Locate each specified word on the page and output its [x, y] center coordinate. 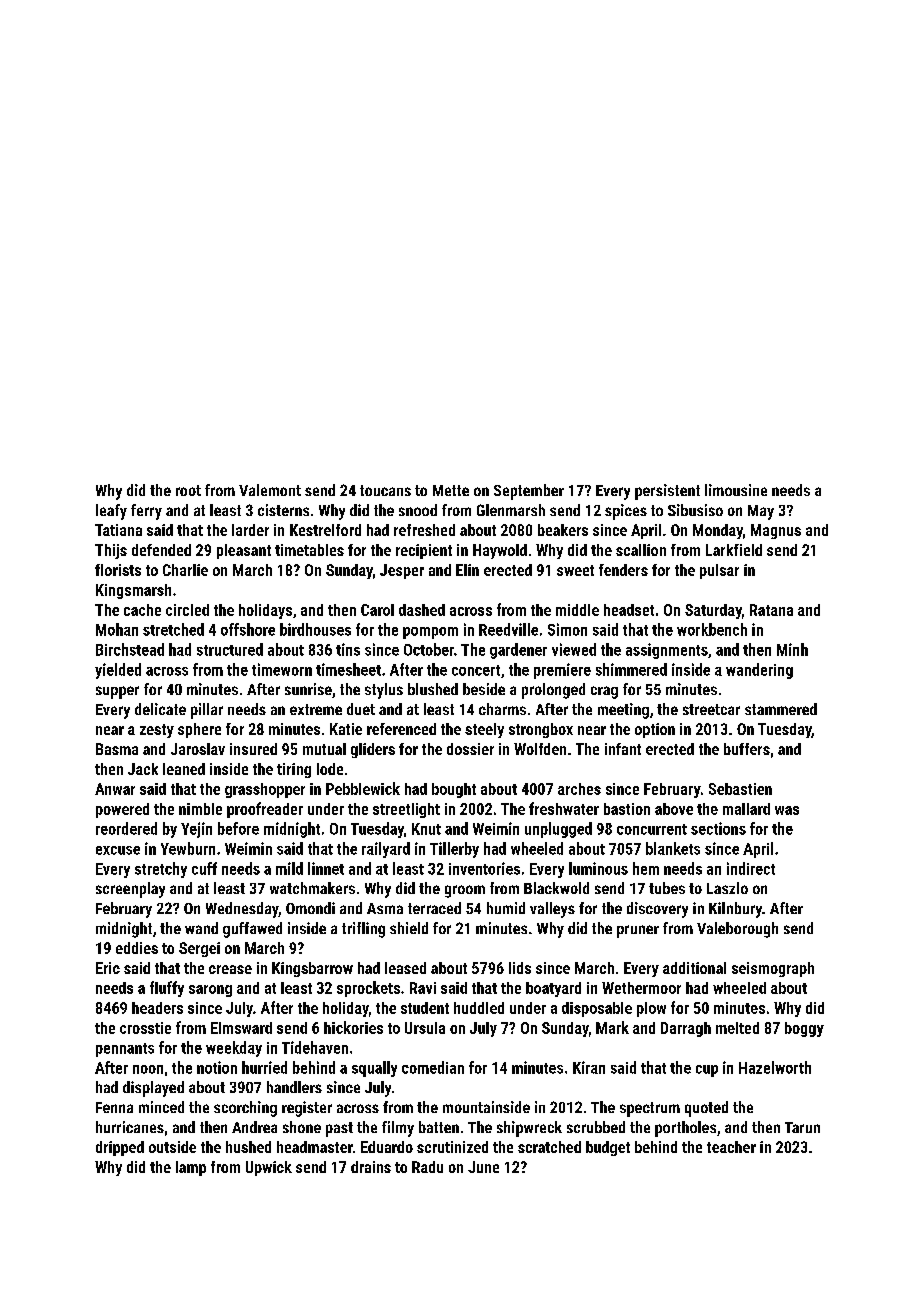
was [787, 810]
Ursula [425, 1028]
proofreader [265, 810]
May [761, 512]
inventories [484, 868]
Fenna [114, 1107]
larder [250, 530]
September [529, 492]
